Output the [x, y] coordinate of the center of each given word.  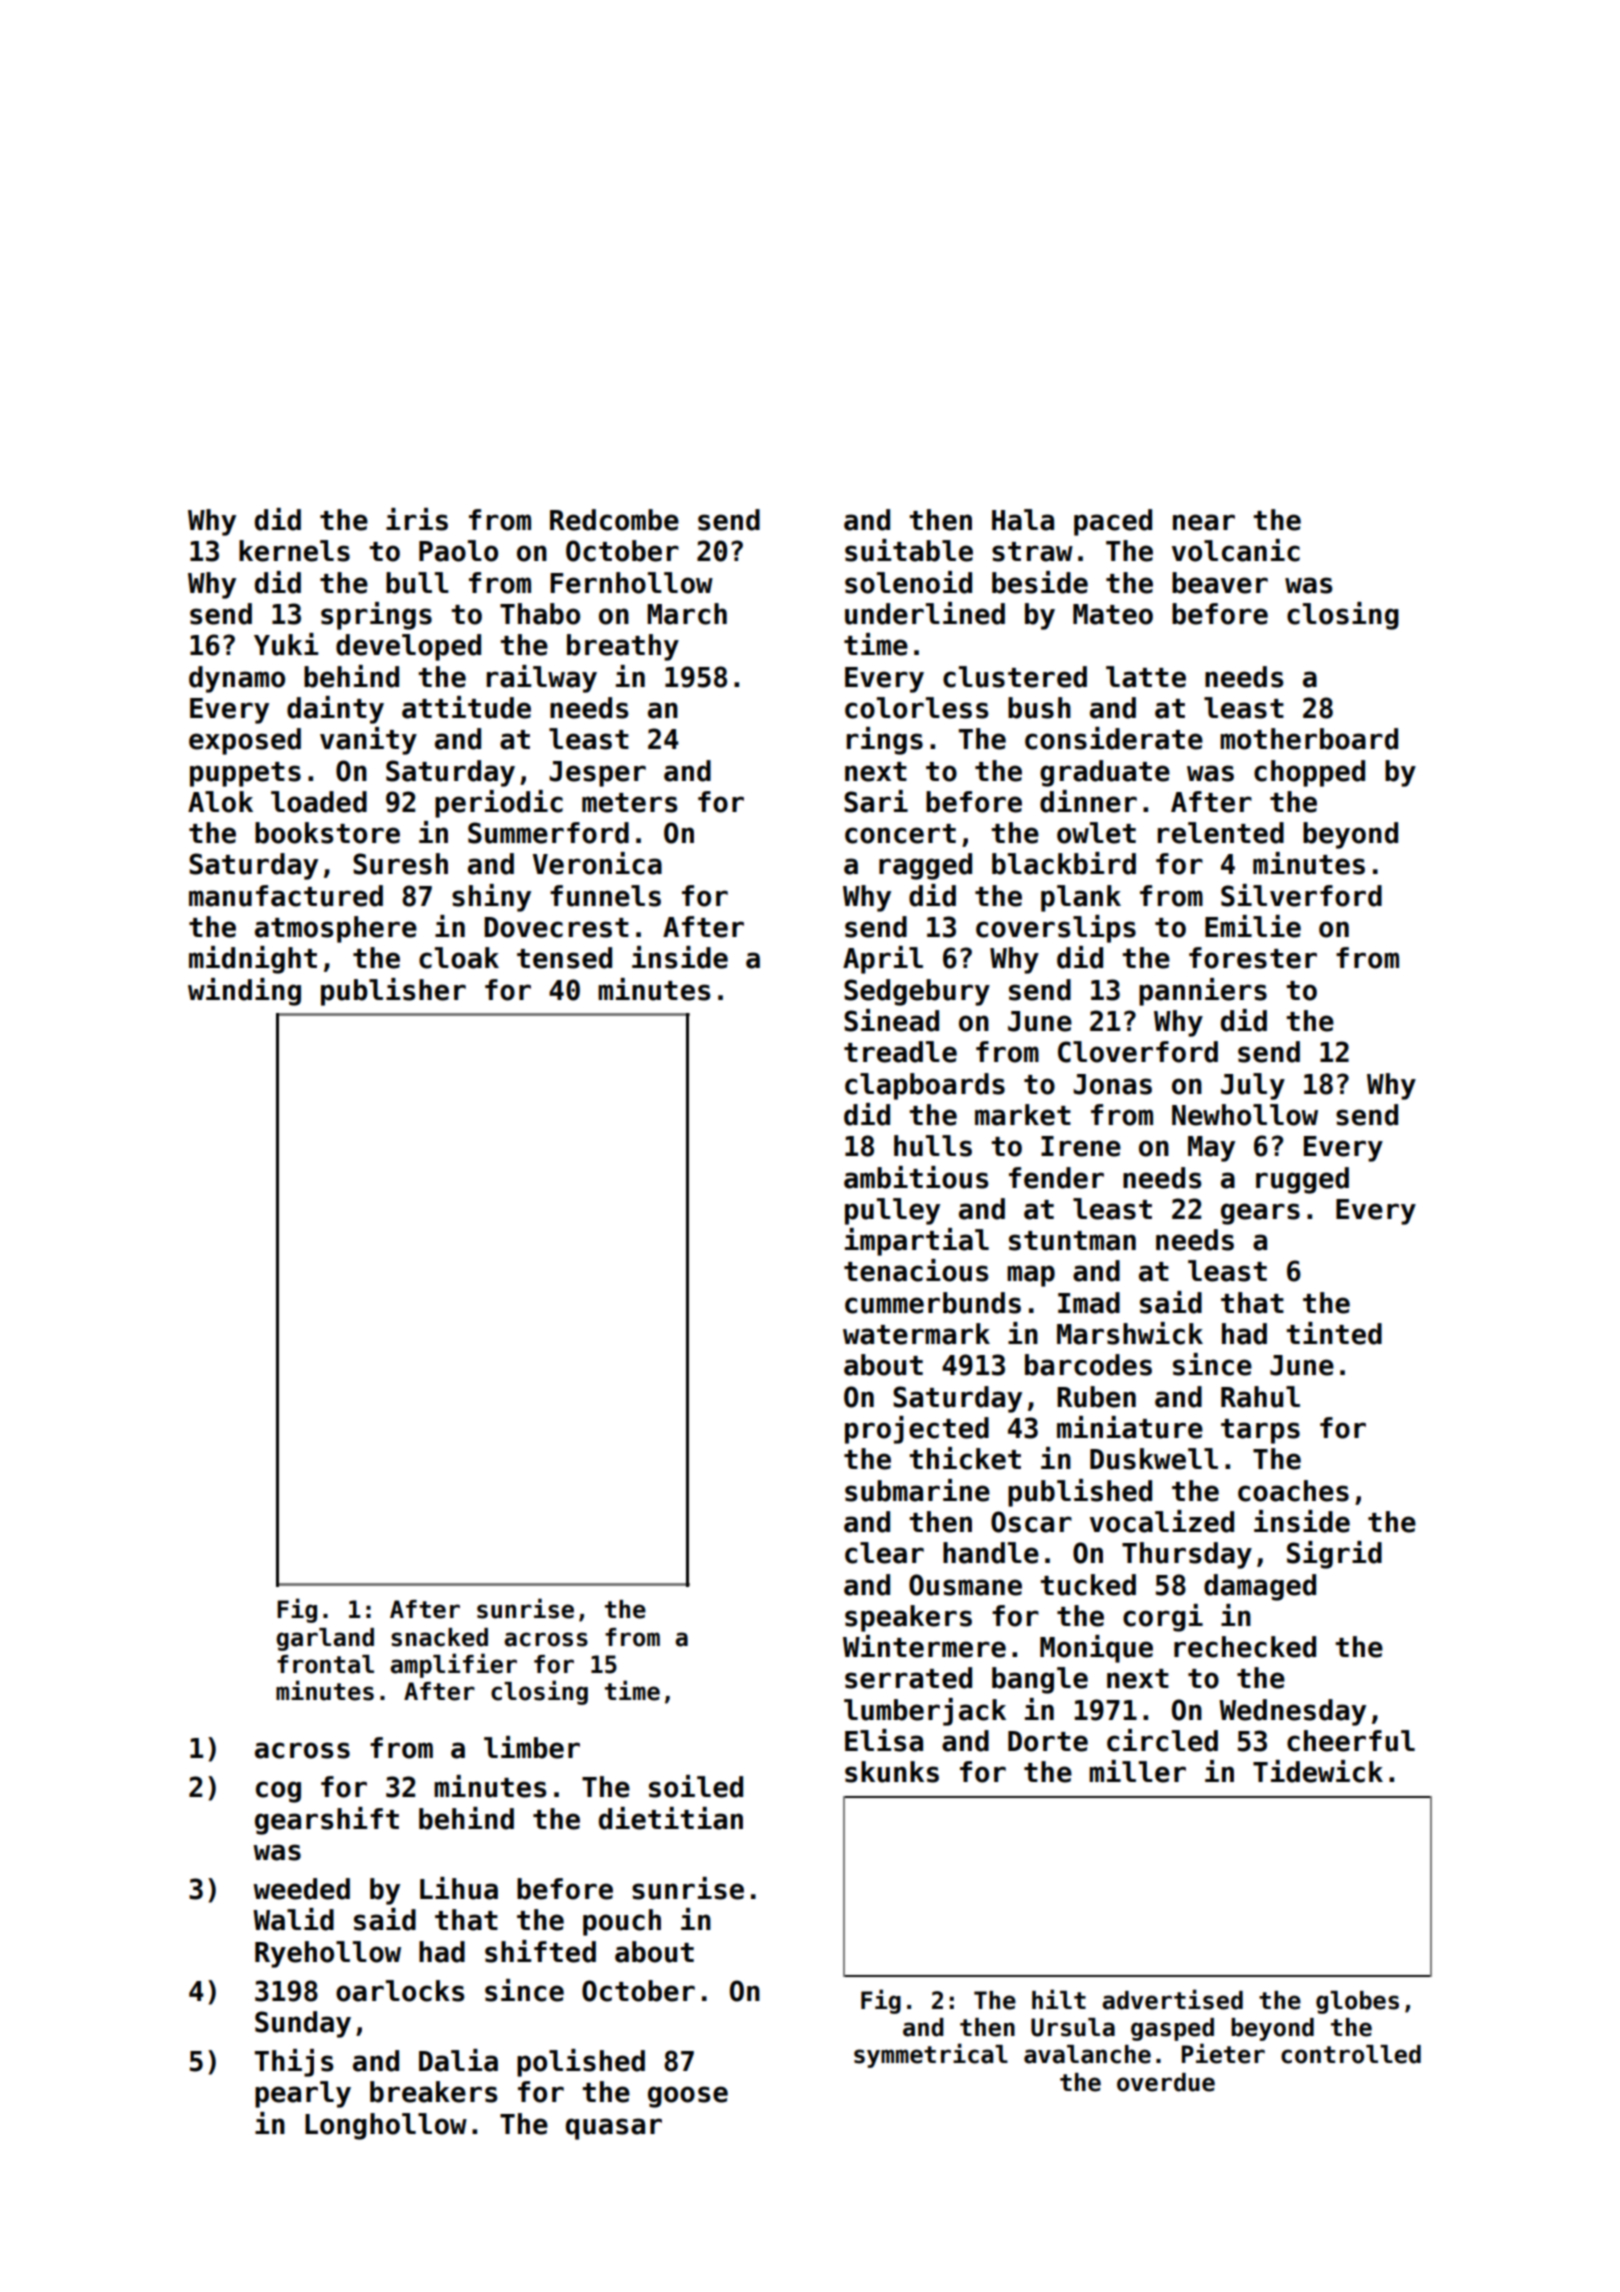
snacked [439, 1637]
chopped [1309, 773]
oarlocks [400, 1991]
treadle [900, 1052]
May [1211, 1149]
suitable [909, 550]
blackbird [1064, 863]
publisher [393, 992]
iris [417, 519]
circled [1162, 1740]
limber [532, 1747]
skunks [892, 1772]
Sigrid [1334, 1555]
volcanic [1236, 550]
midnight [253, 960]
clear [884, 1553]
